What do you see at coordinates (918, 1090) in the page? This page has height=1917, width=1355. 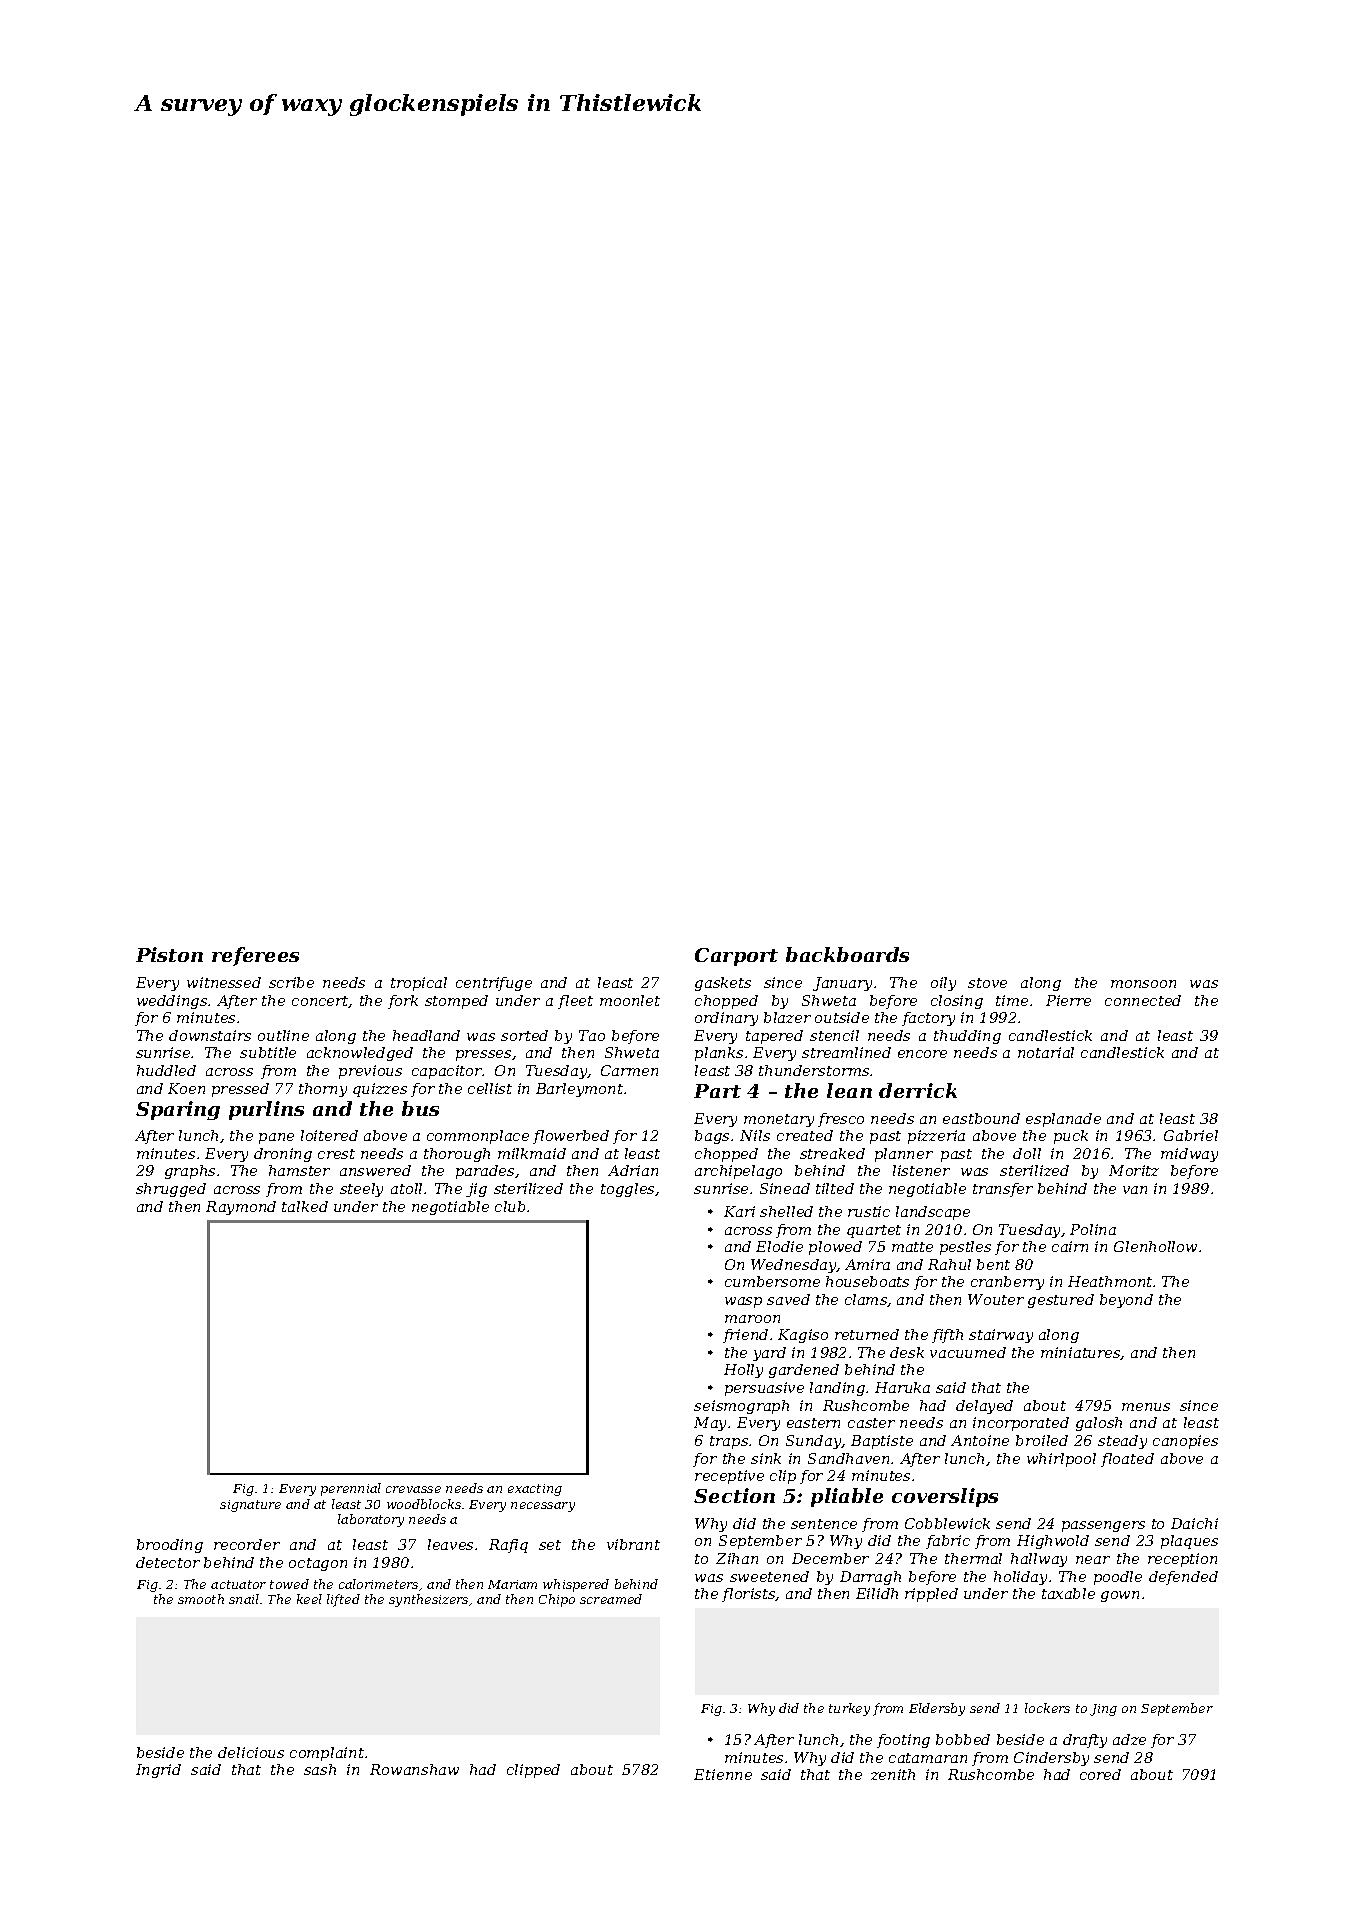 I see `derrick` at bounding box center [918, 1090].
